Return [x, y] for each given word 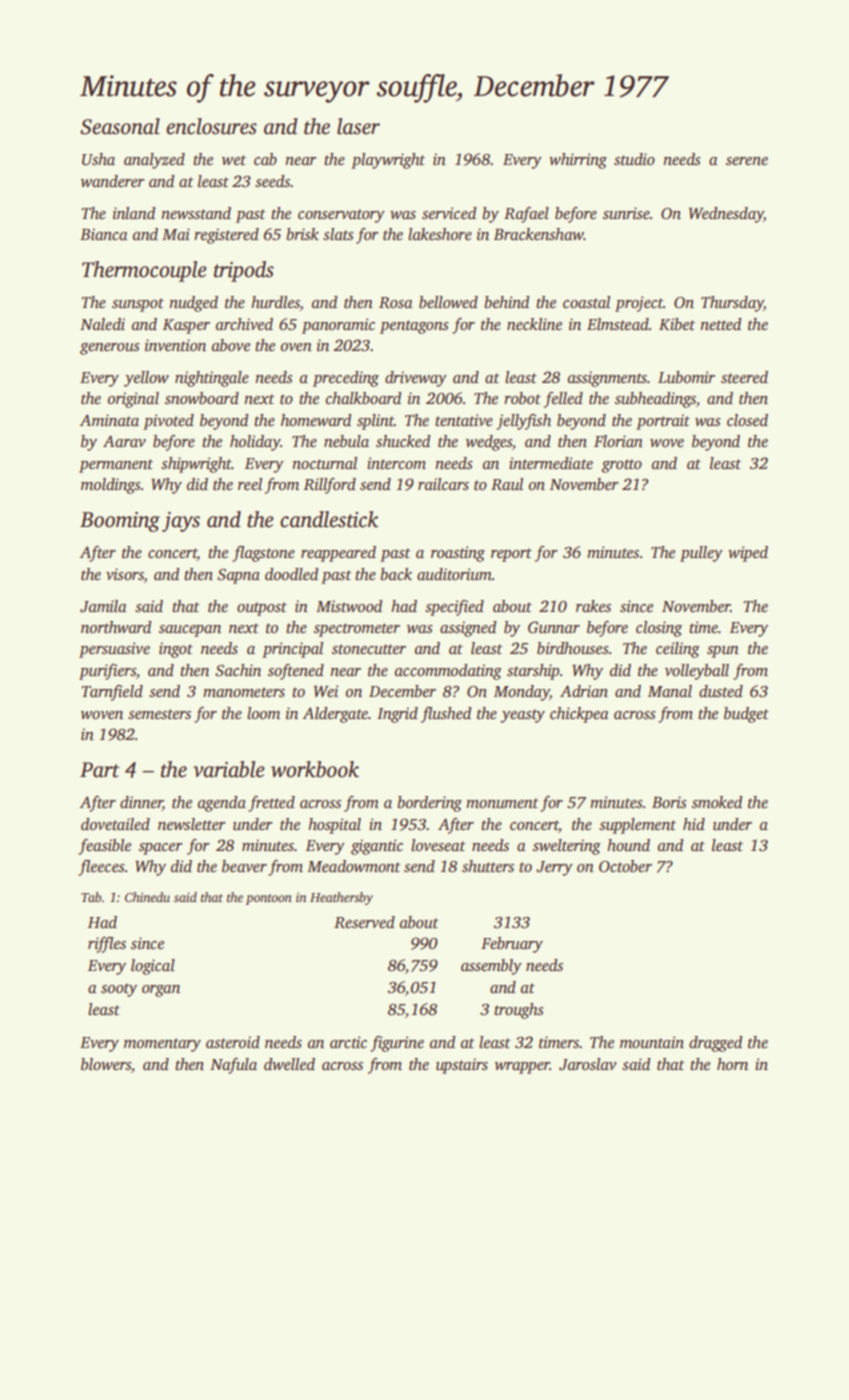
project [639, 304]
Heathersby [341, 898]
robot [522, 398]
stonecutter [369, 649]
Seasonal [120, 126]
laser [358, 126]
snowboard [202, 398]
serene [747, 161]
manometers [244, 692]
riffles [107, 945]
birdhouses [573, 648]
